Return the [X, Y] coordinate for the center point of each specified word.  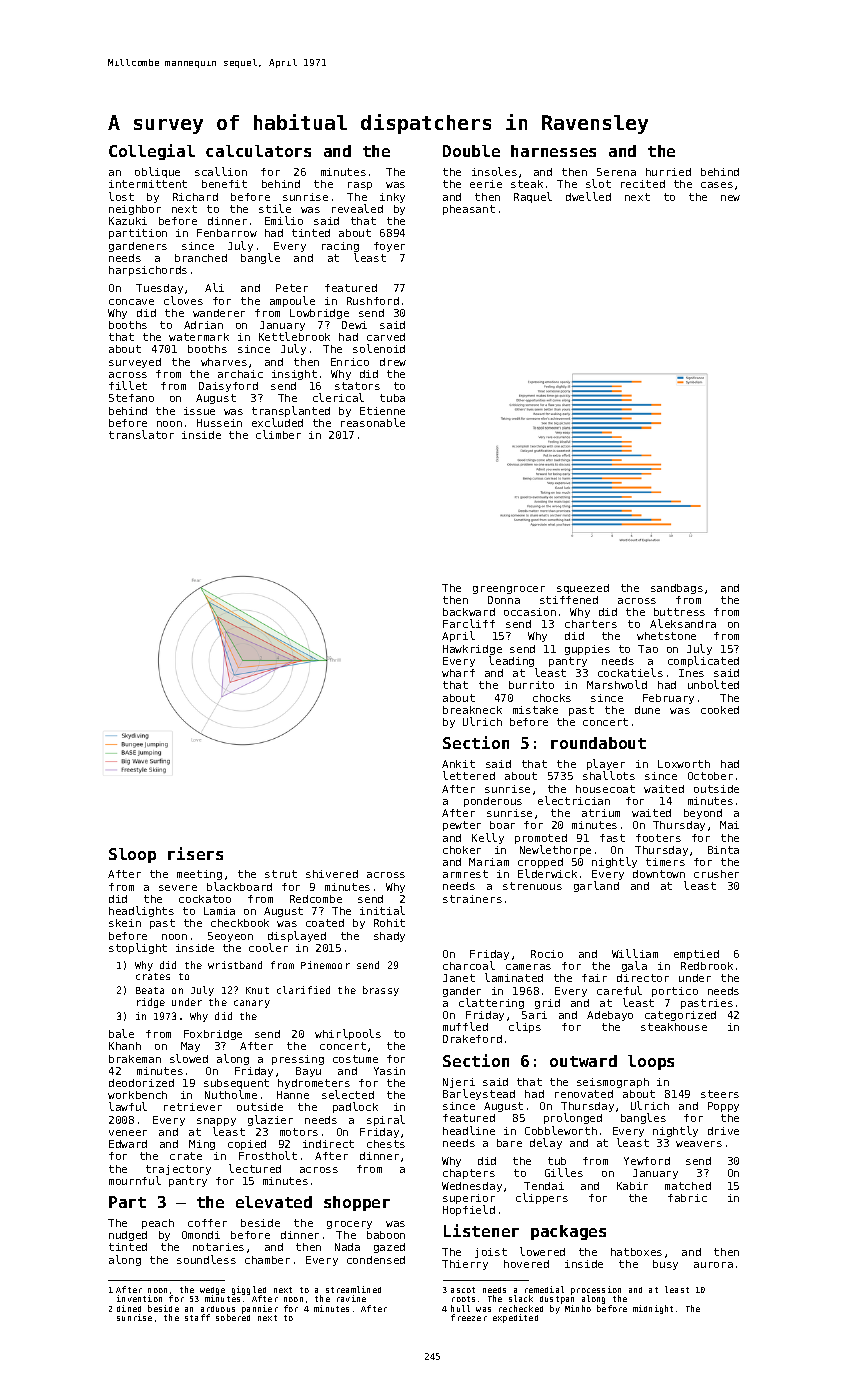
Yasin [389, 1071]
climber [278, 434]
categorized [680, 1016]
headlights [141, 911]
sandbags [677, 589]
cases [717, 185]
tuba [392, 398]
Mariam [489, 862]
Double [471, 151]
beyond [703, 814]
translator [141, 434]
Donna [504, 600]
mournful [135, 1180]
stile [275, 208]
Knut [257, 990]
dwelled [588, 196]
